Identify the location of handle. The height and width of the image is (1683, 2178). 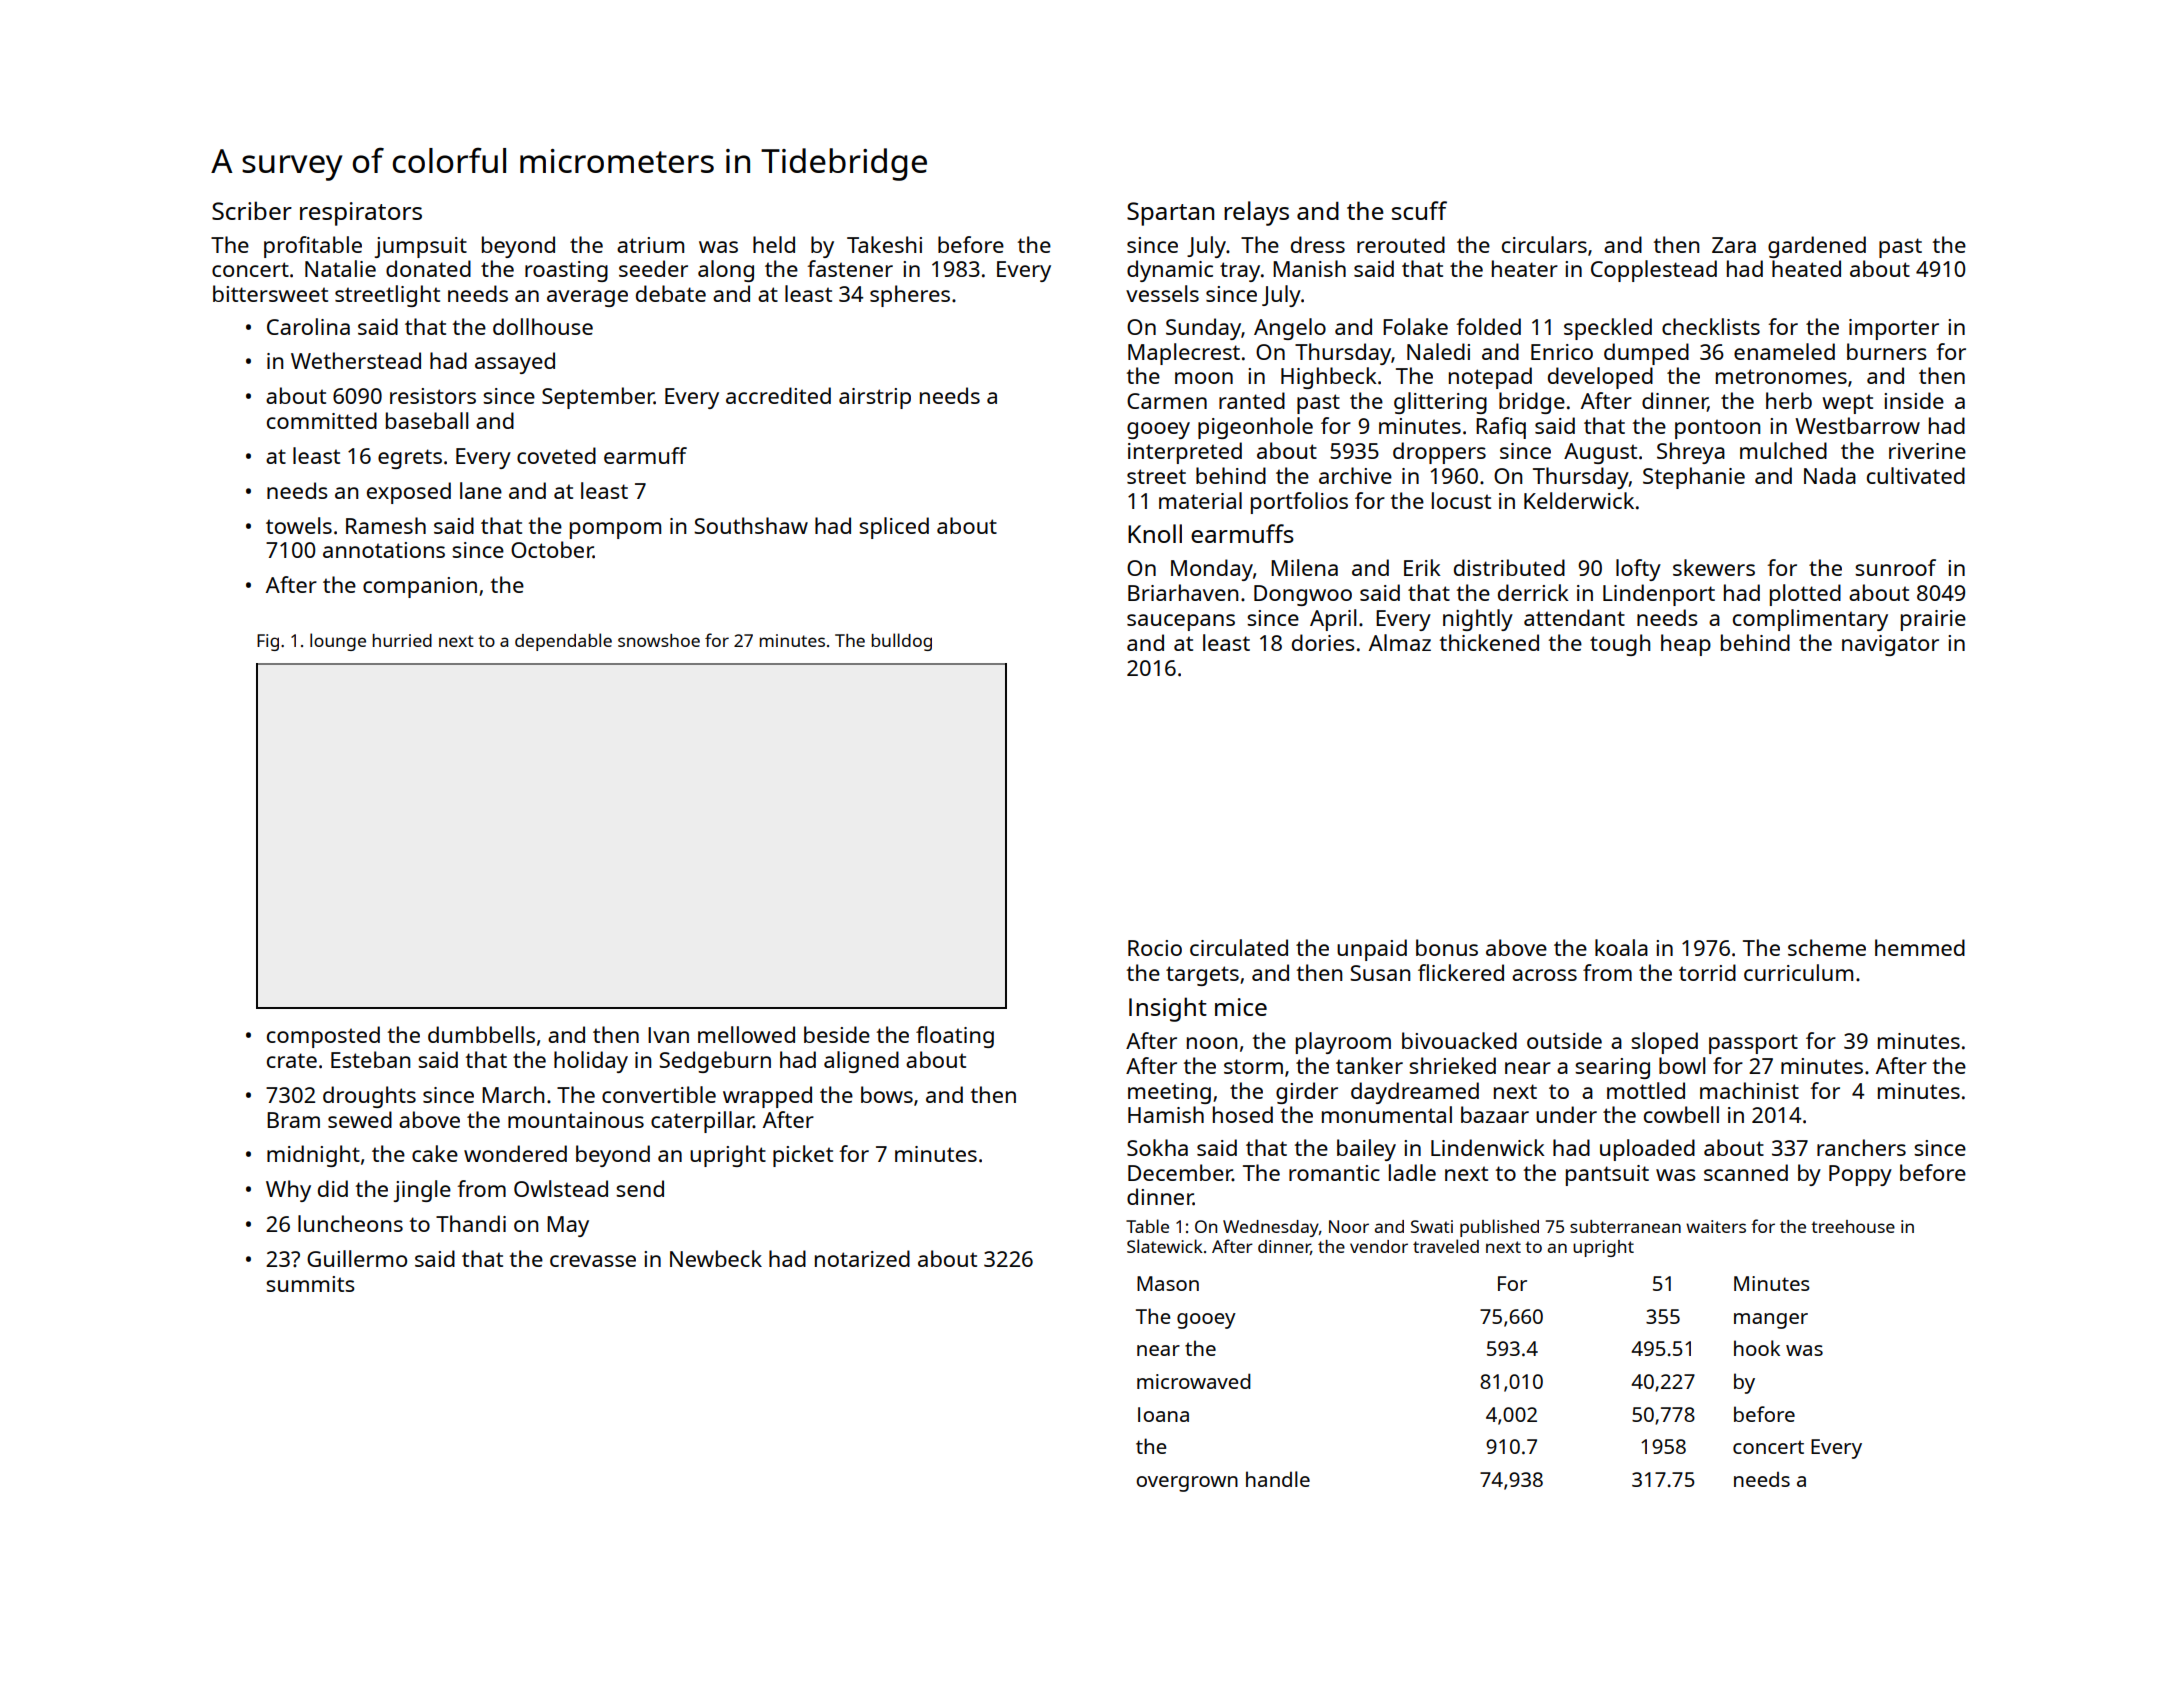
(1278, 1479).
